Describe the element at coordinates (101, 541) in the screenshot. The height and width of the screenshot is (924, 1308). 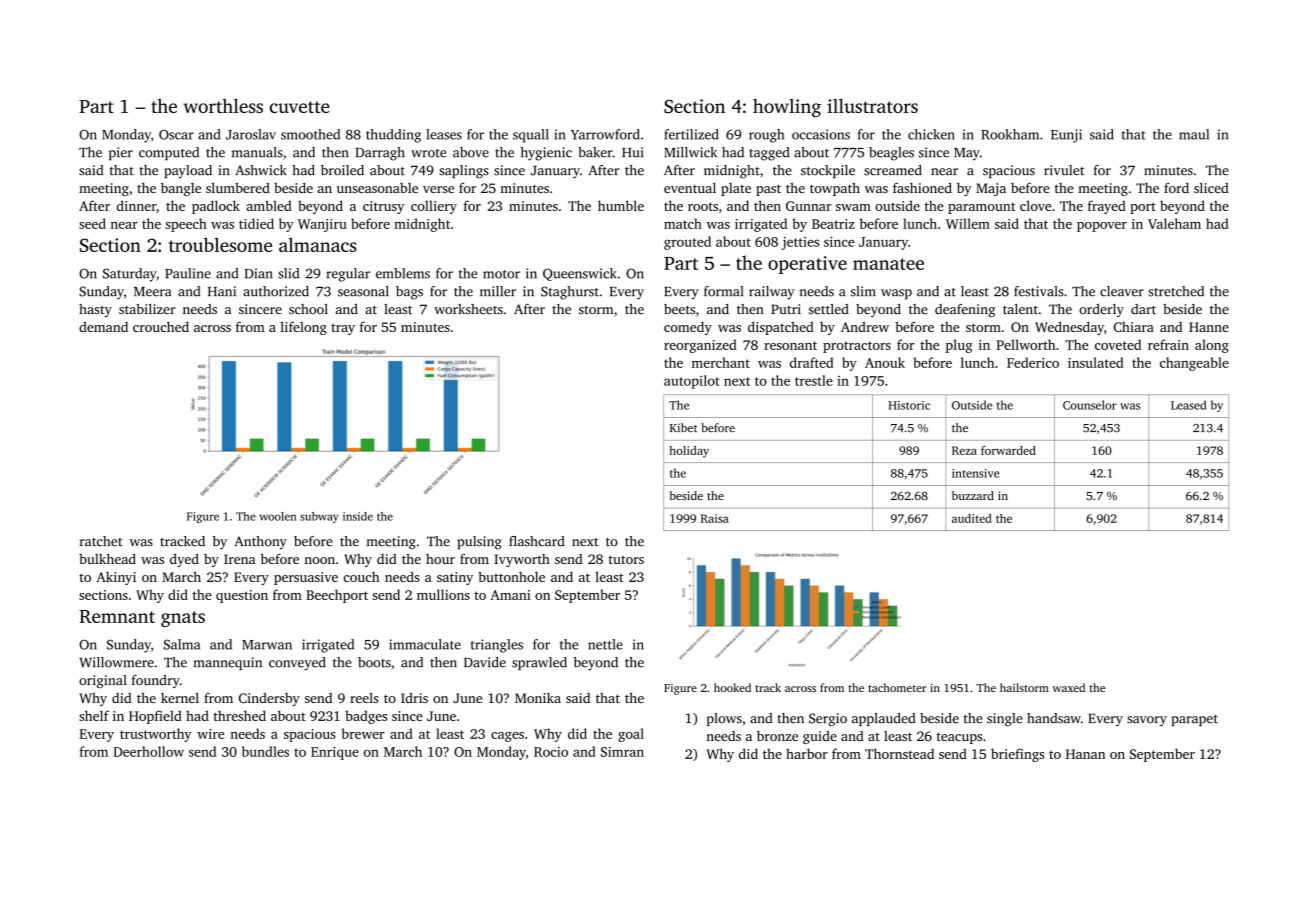
I see `ratchet` at that location.
